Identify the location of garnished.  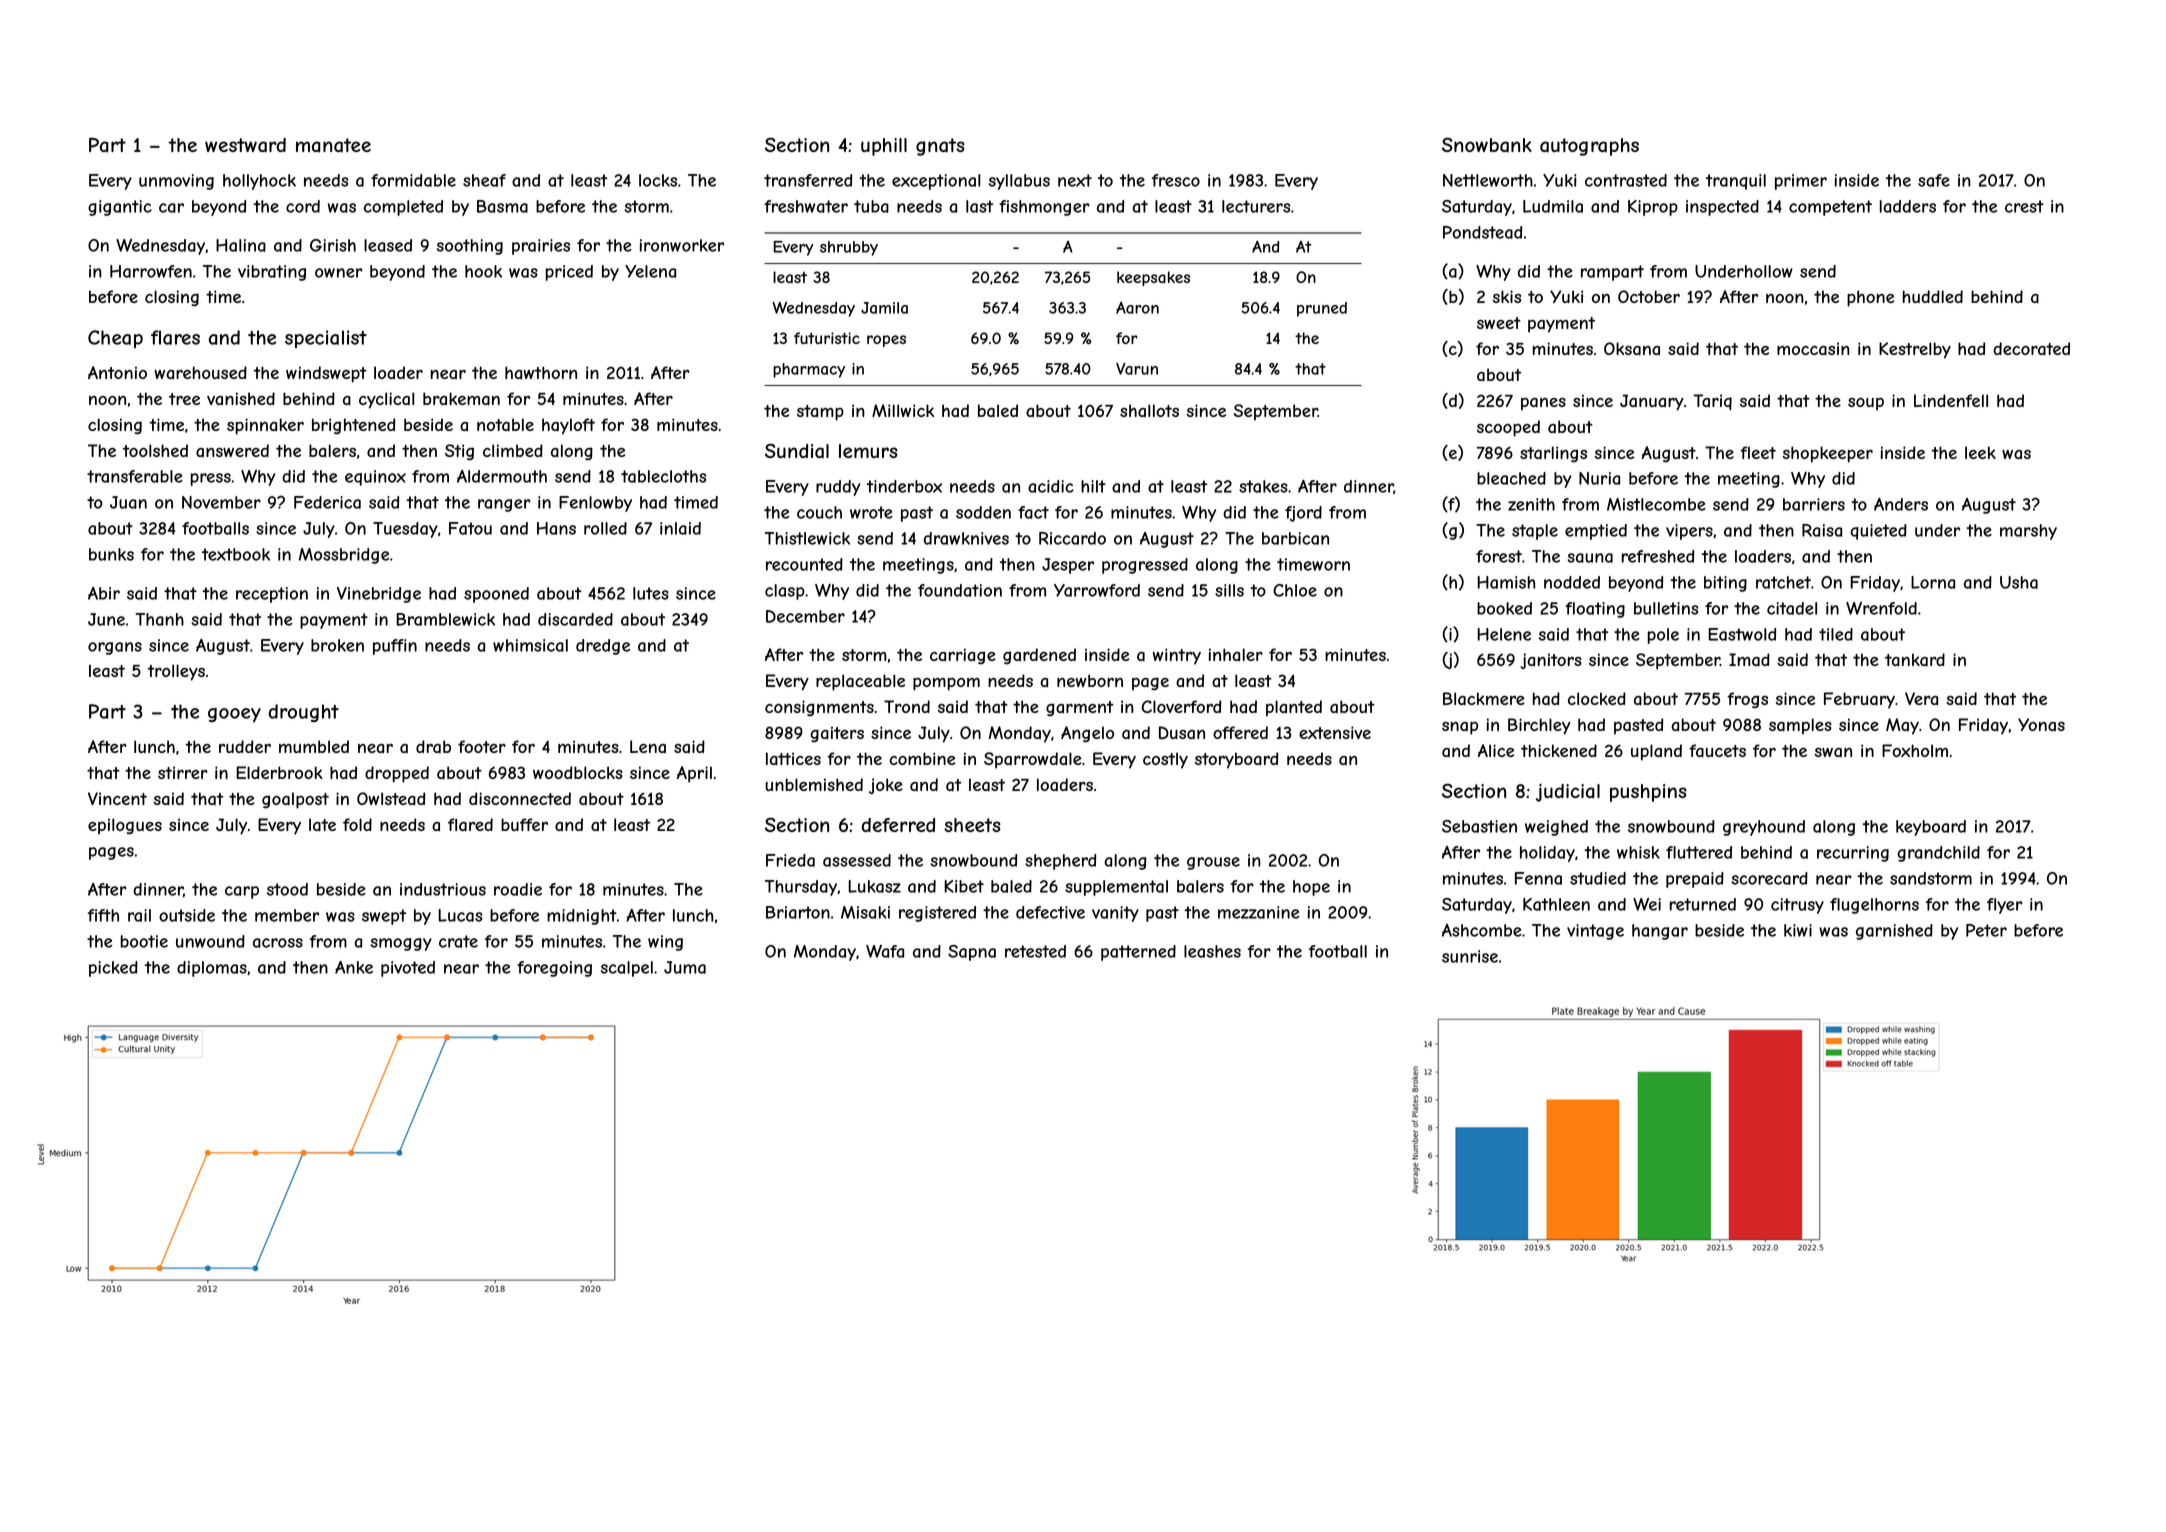
(1894, 932).
